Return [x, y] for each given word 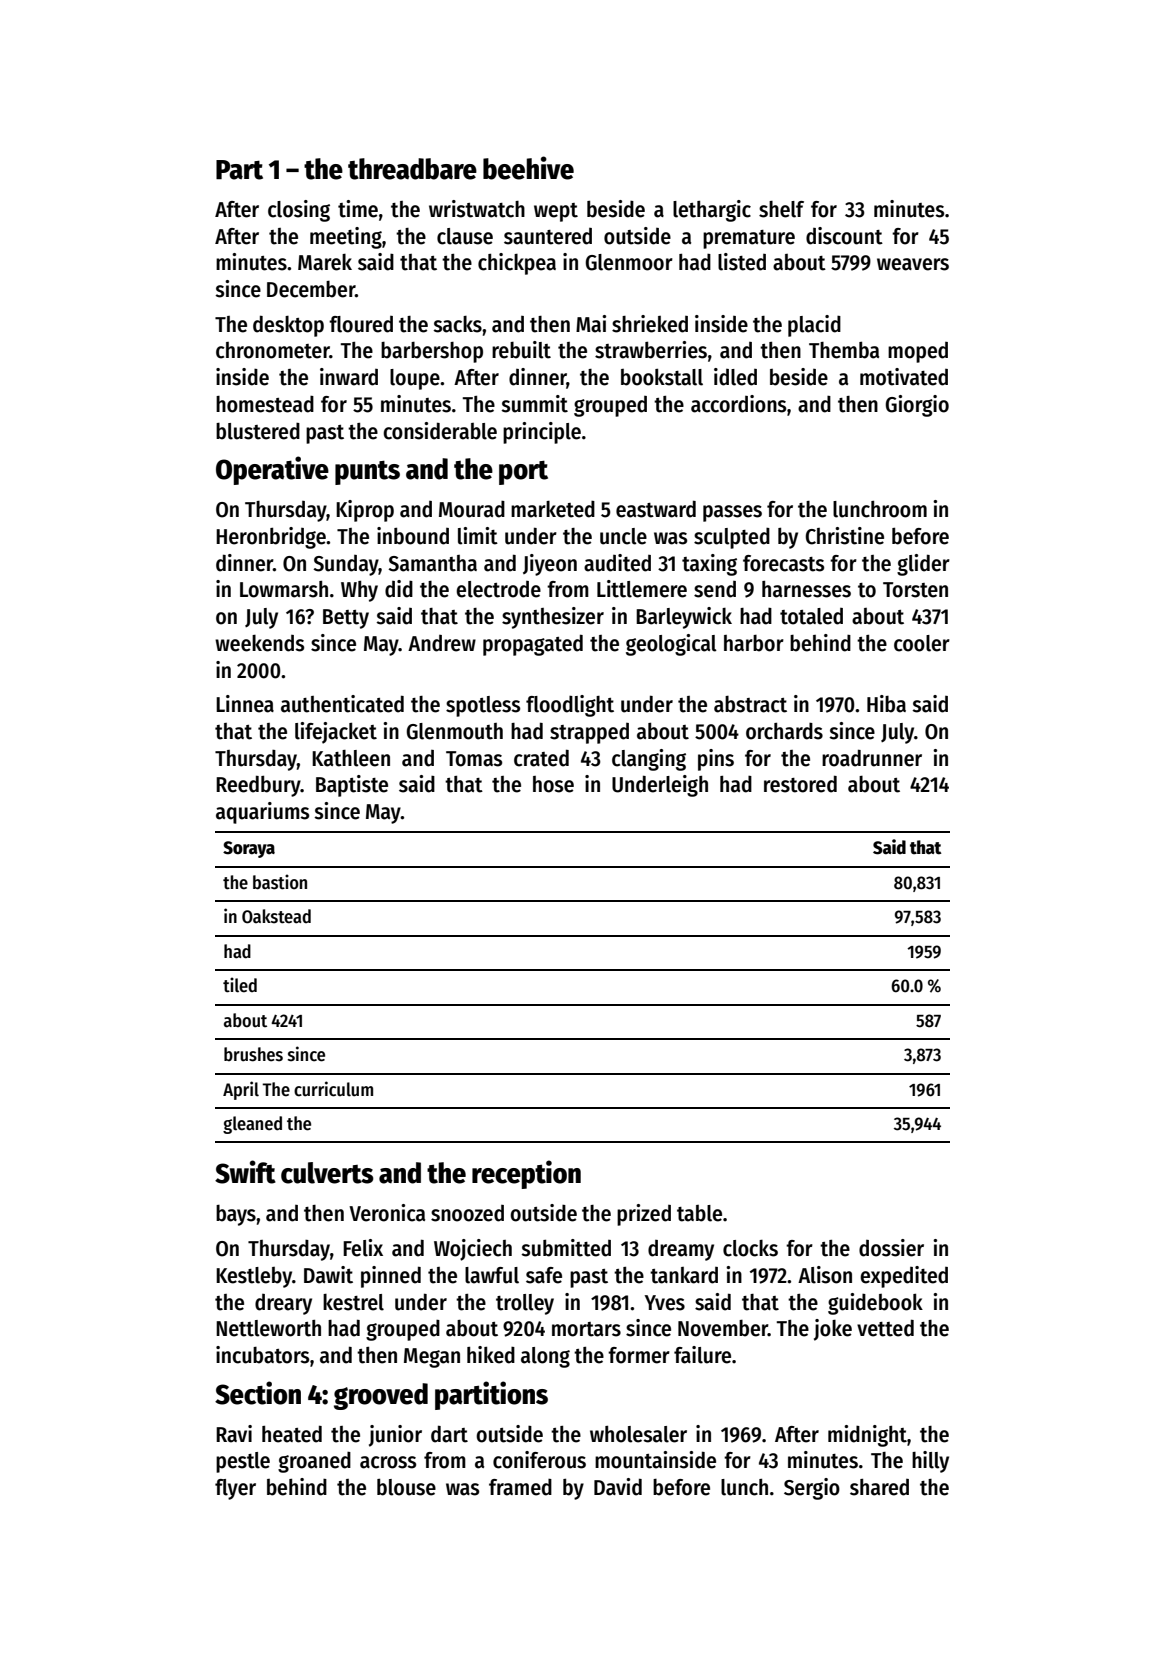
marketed [553, 509]
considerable [440, 431]
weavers [913, 264]
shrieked [650, 324]
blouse [406, 1487]
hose [553, 784]
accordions [738, 404]
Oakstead [276, 916]
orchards [784, 731]
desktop [288, 326]
